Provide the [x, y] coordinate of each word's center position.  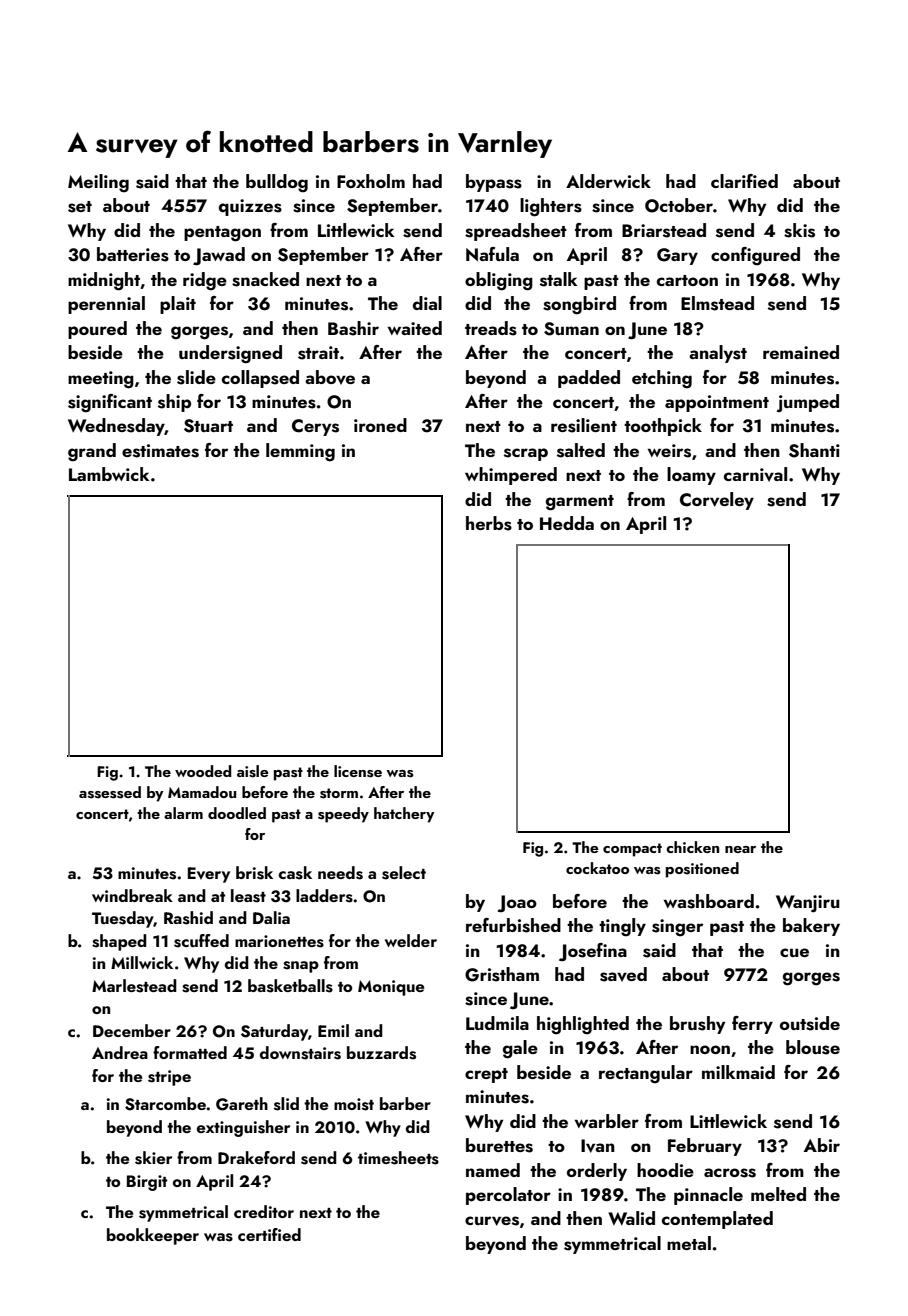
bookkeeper [153, 1236]
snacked [265, 279]
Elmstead [717, 303]
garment [580, 503]
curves [492, 1221]
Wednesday [116, 427]
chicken [692, 847]
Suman [571, 329]
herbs [489, 523]
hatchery [404, 815]
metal [689, 1243]
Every [209, 875]
